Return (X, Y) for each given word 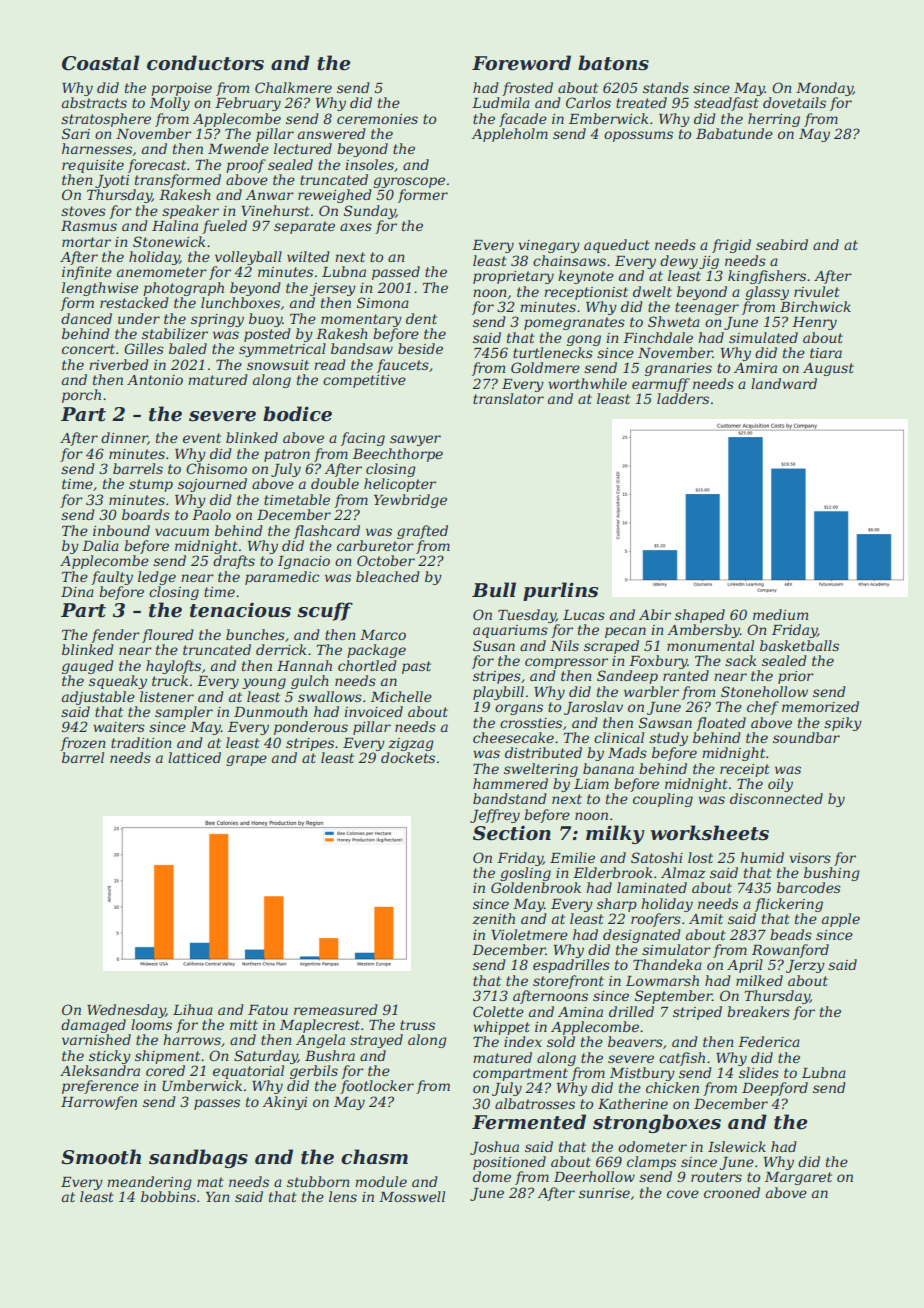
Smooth (101, 1157)
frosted (527, 89)
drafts (234, 562)
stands (666, 87)
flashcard (327, 532)
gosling (525, 874)
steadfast (726, 104)
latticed (194, 757)
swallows (330, 696)
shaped (700, 616)
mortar (86, 242)
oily (780, 785)
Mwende (238, 148)
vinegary (549, 246)
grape (246, 760)
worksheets (710, 833)
